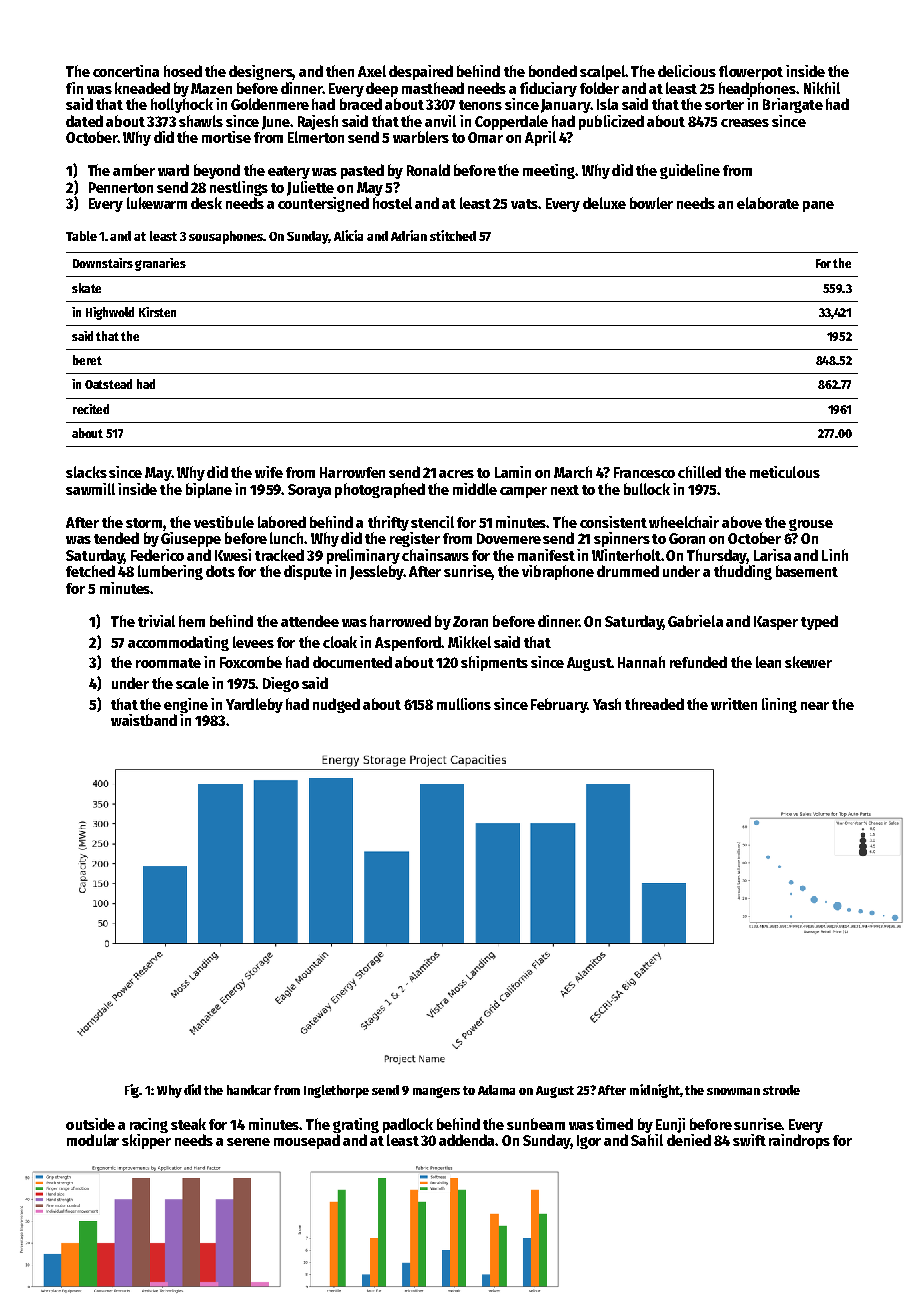 The image size is (924, 1314). Describe the element at coordinates (421, 137) in the screenshot. I see `warblers` at that location.
